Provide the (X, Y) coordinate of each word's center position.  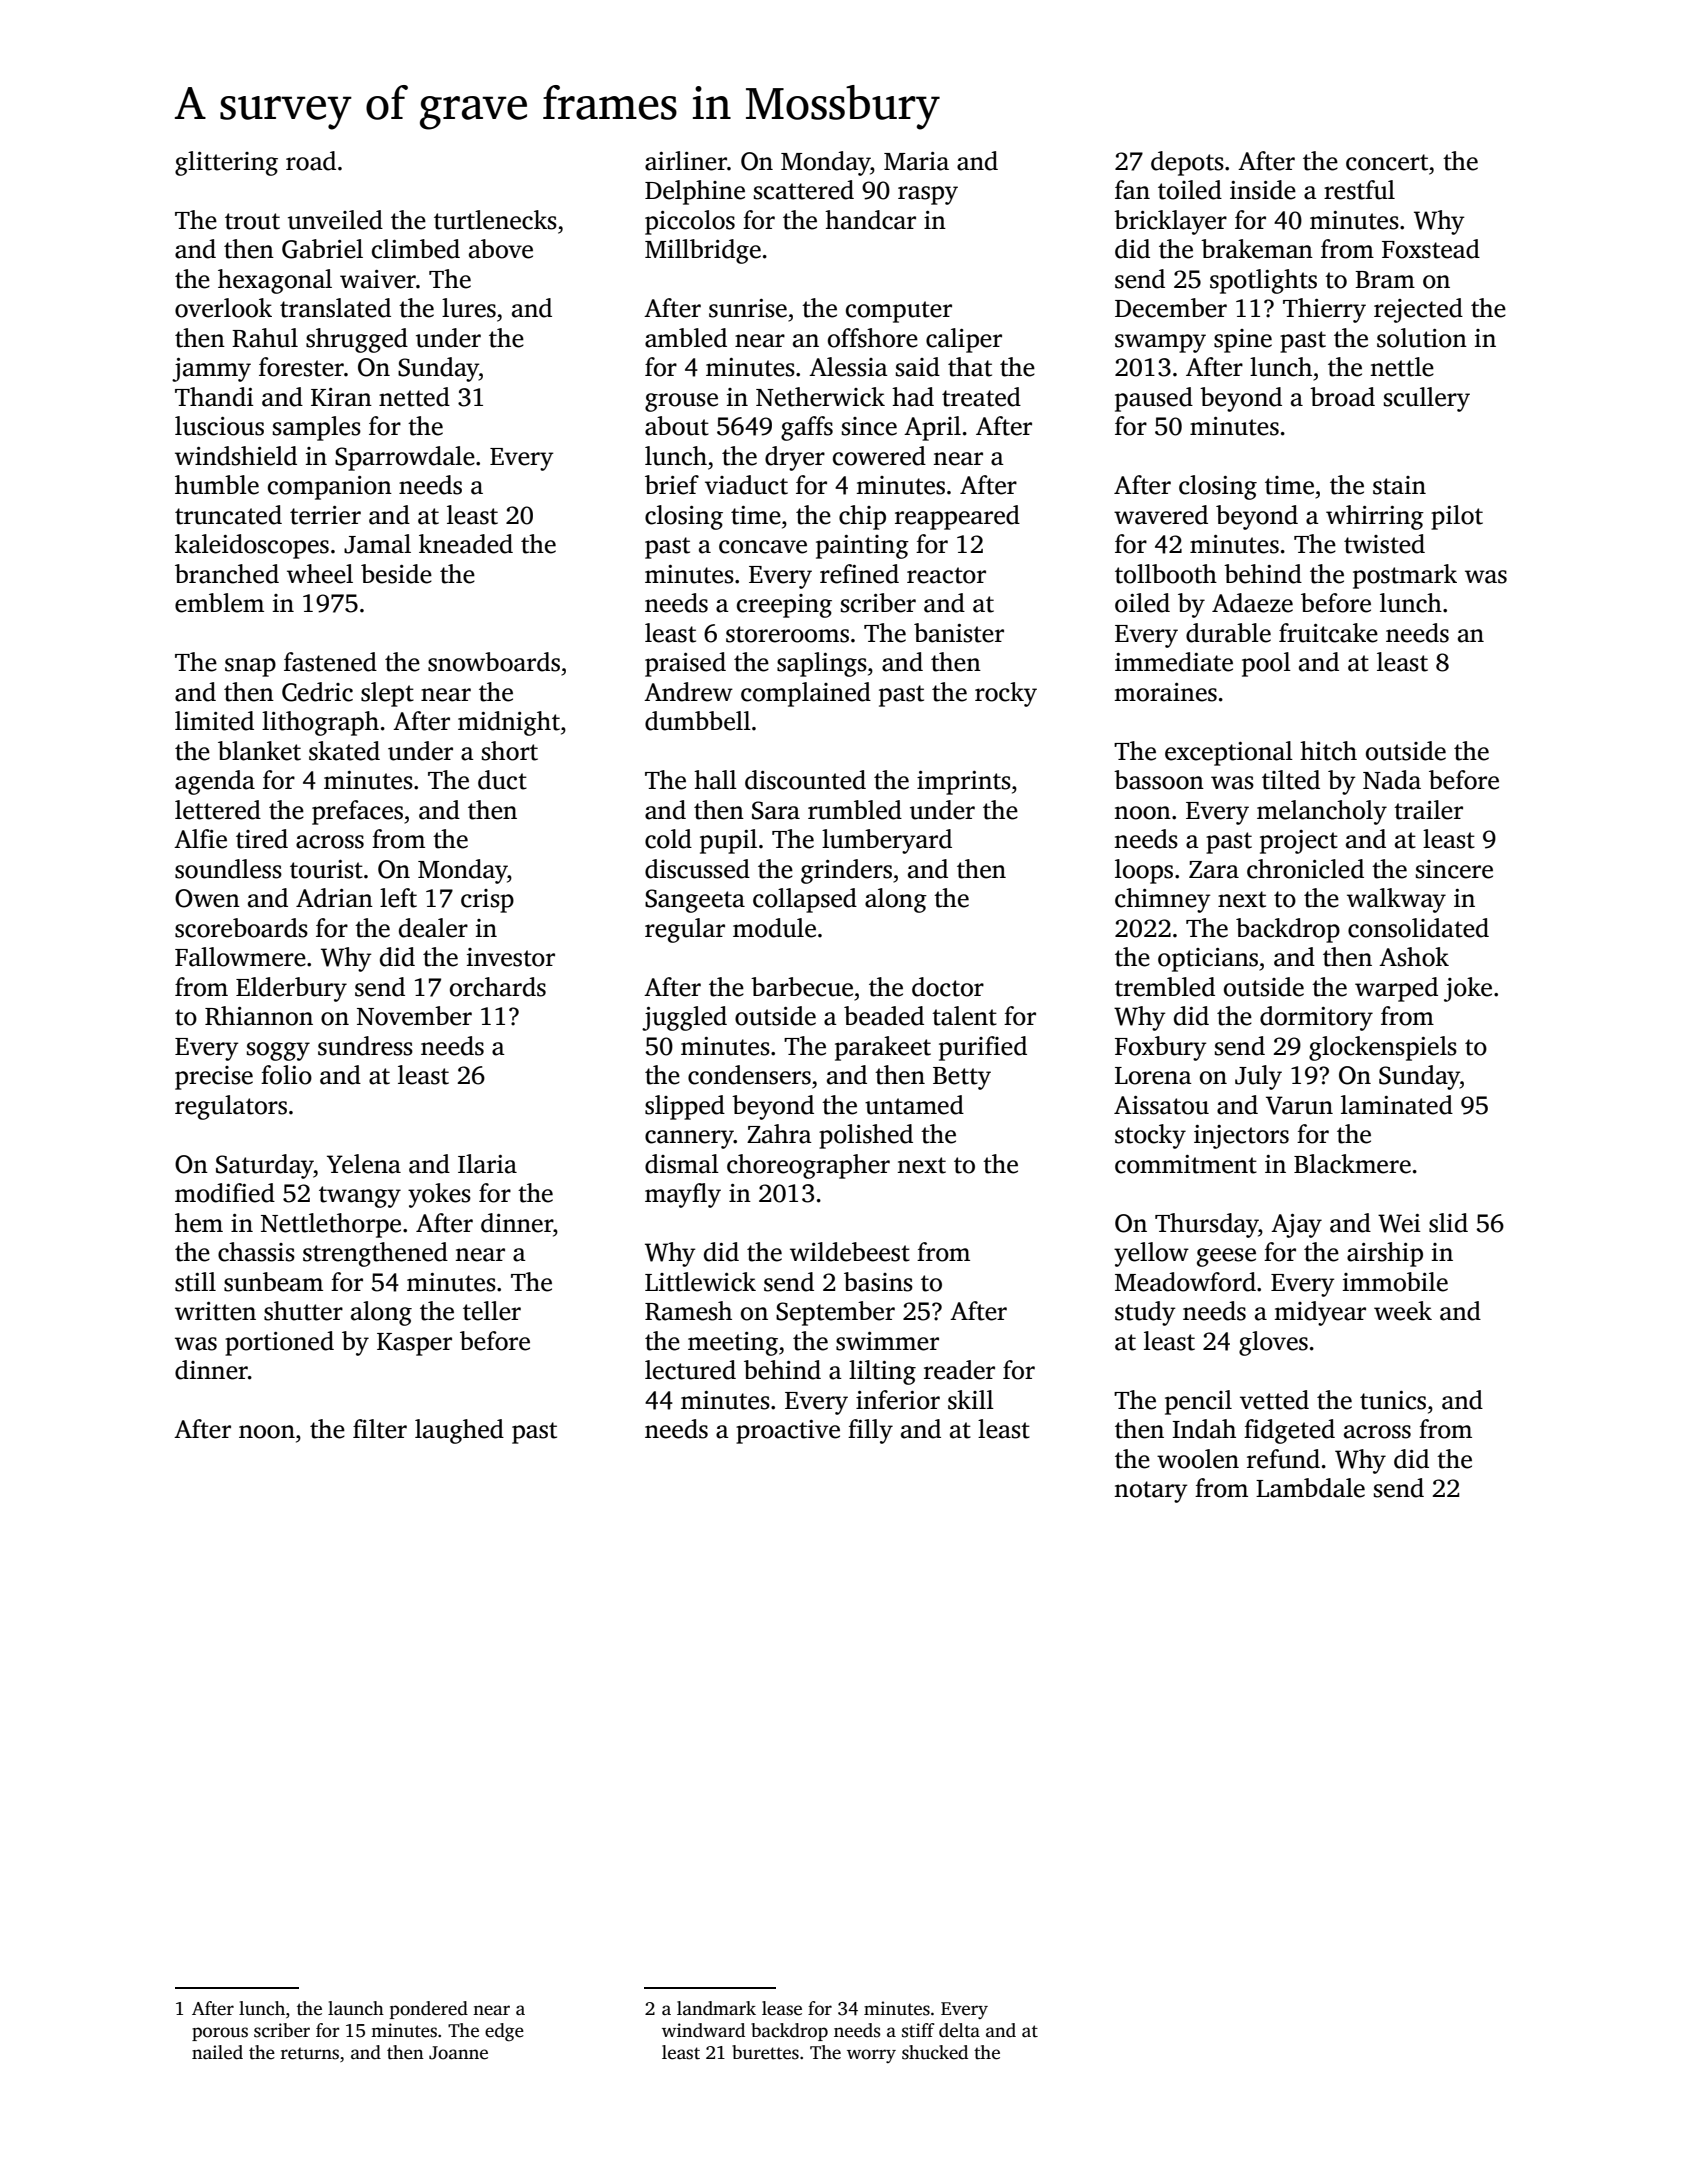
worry (871, 2056)
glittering (226, 163)
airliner (686, 161)
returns (310, 2054)
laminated (1397, 1105)
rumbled (855, 810)
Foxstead (1431, 249)
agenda (215, 782)
